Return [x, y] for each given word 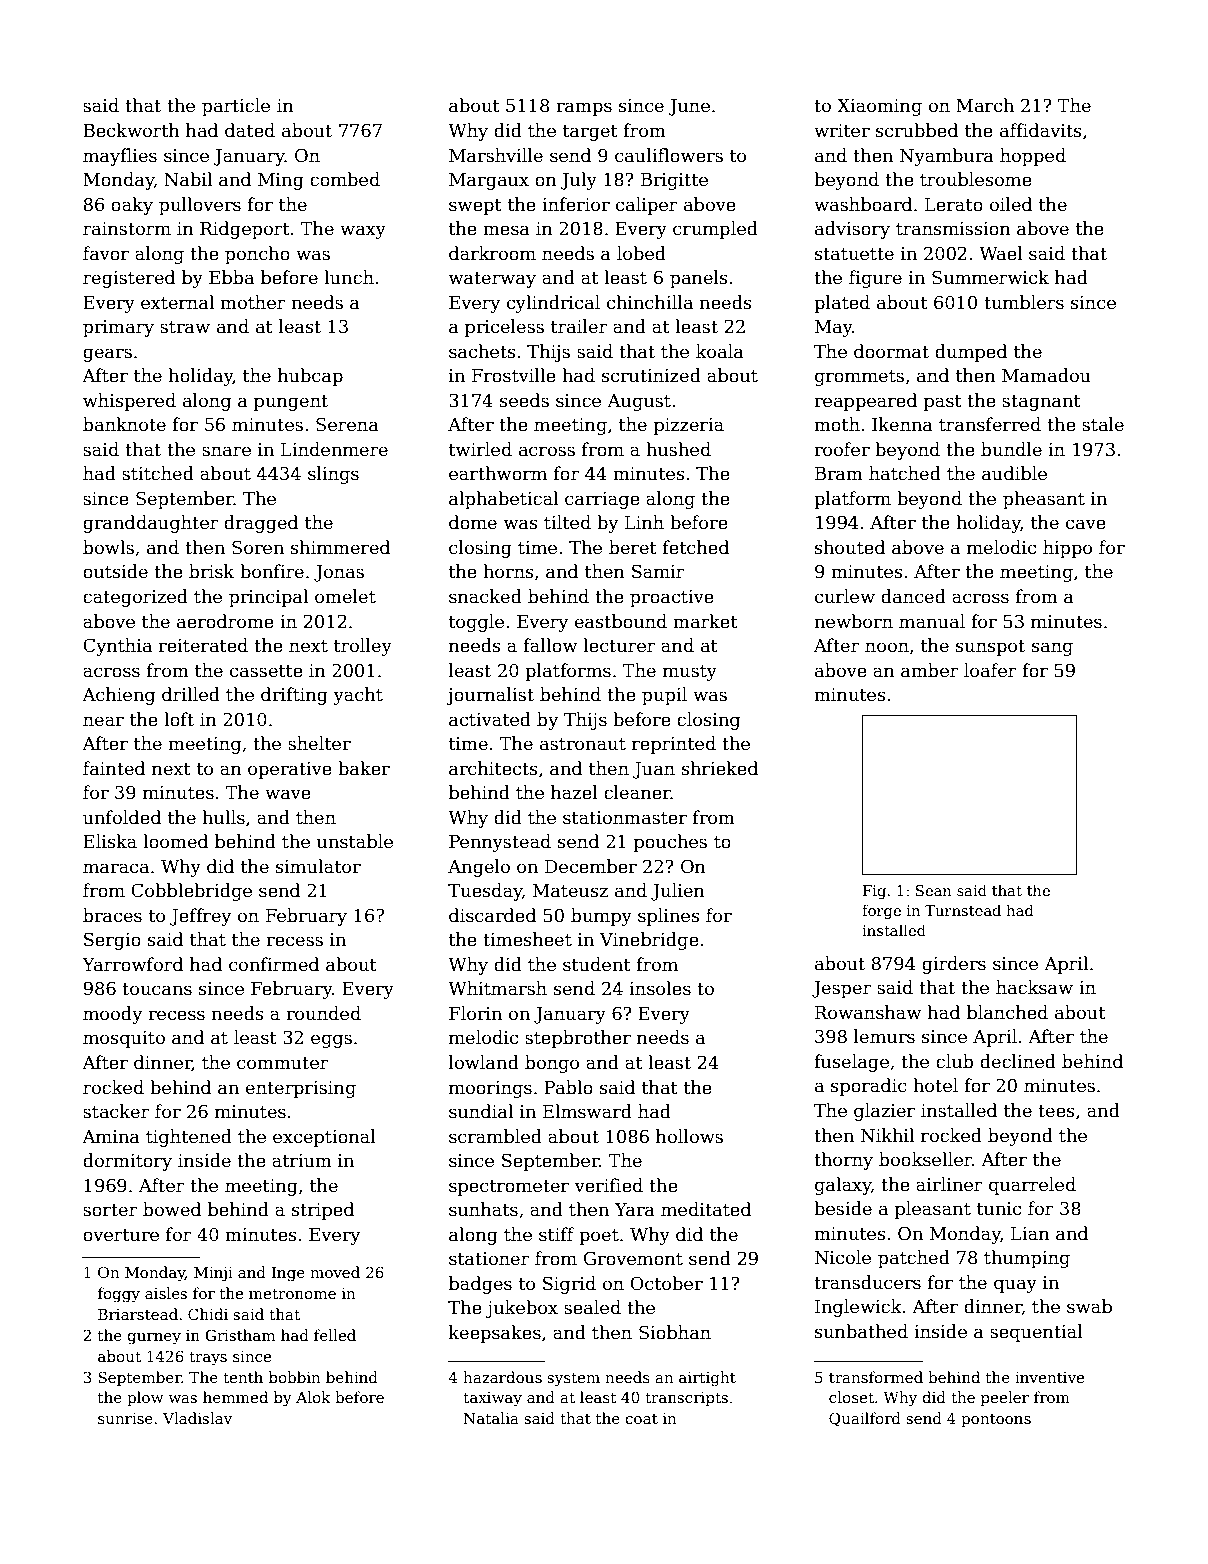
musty [690, 673]
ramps [584, 109]
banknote [124, 424]
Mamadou [1046, 375]
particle [236, 107]
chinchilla [650, 302]
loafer [990, 670]
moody [113, 1015]
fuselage [851, 1063]
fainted [114, 768]
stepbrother [578, 1039]
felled [335, 1335]
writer [842, 131]
